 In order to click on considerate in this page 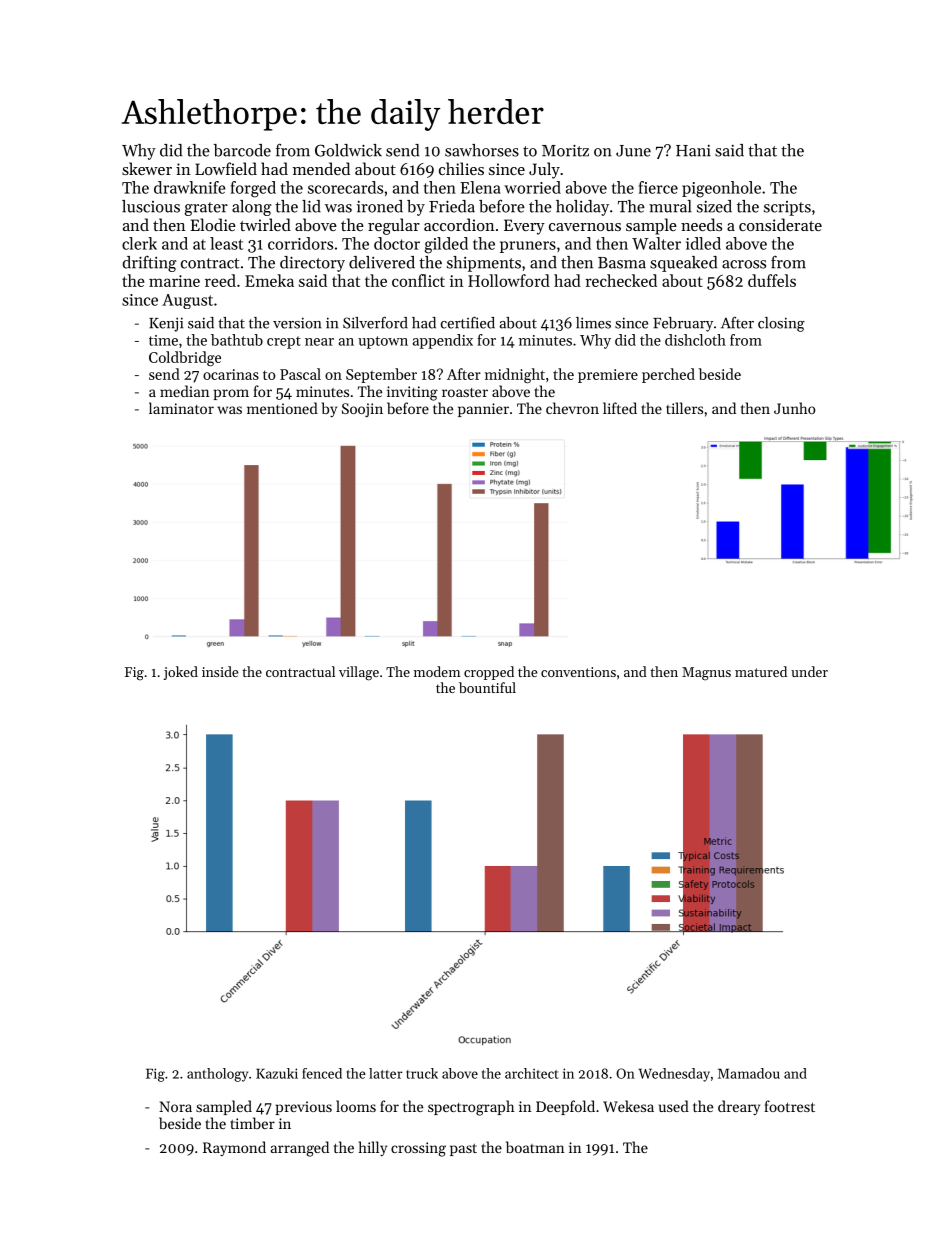, I will do `click(780, 224)`.
